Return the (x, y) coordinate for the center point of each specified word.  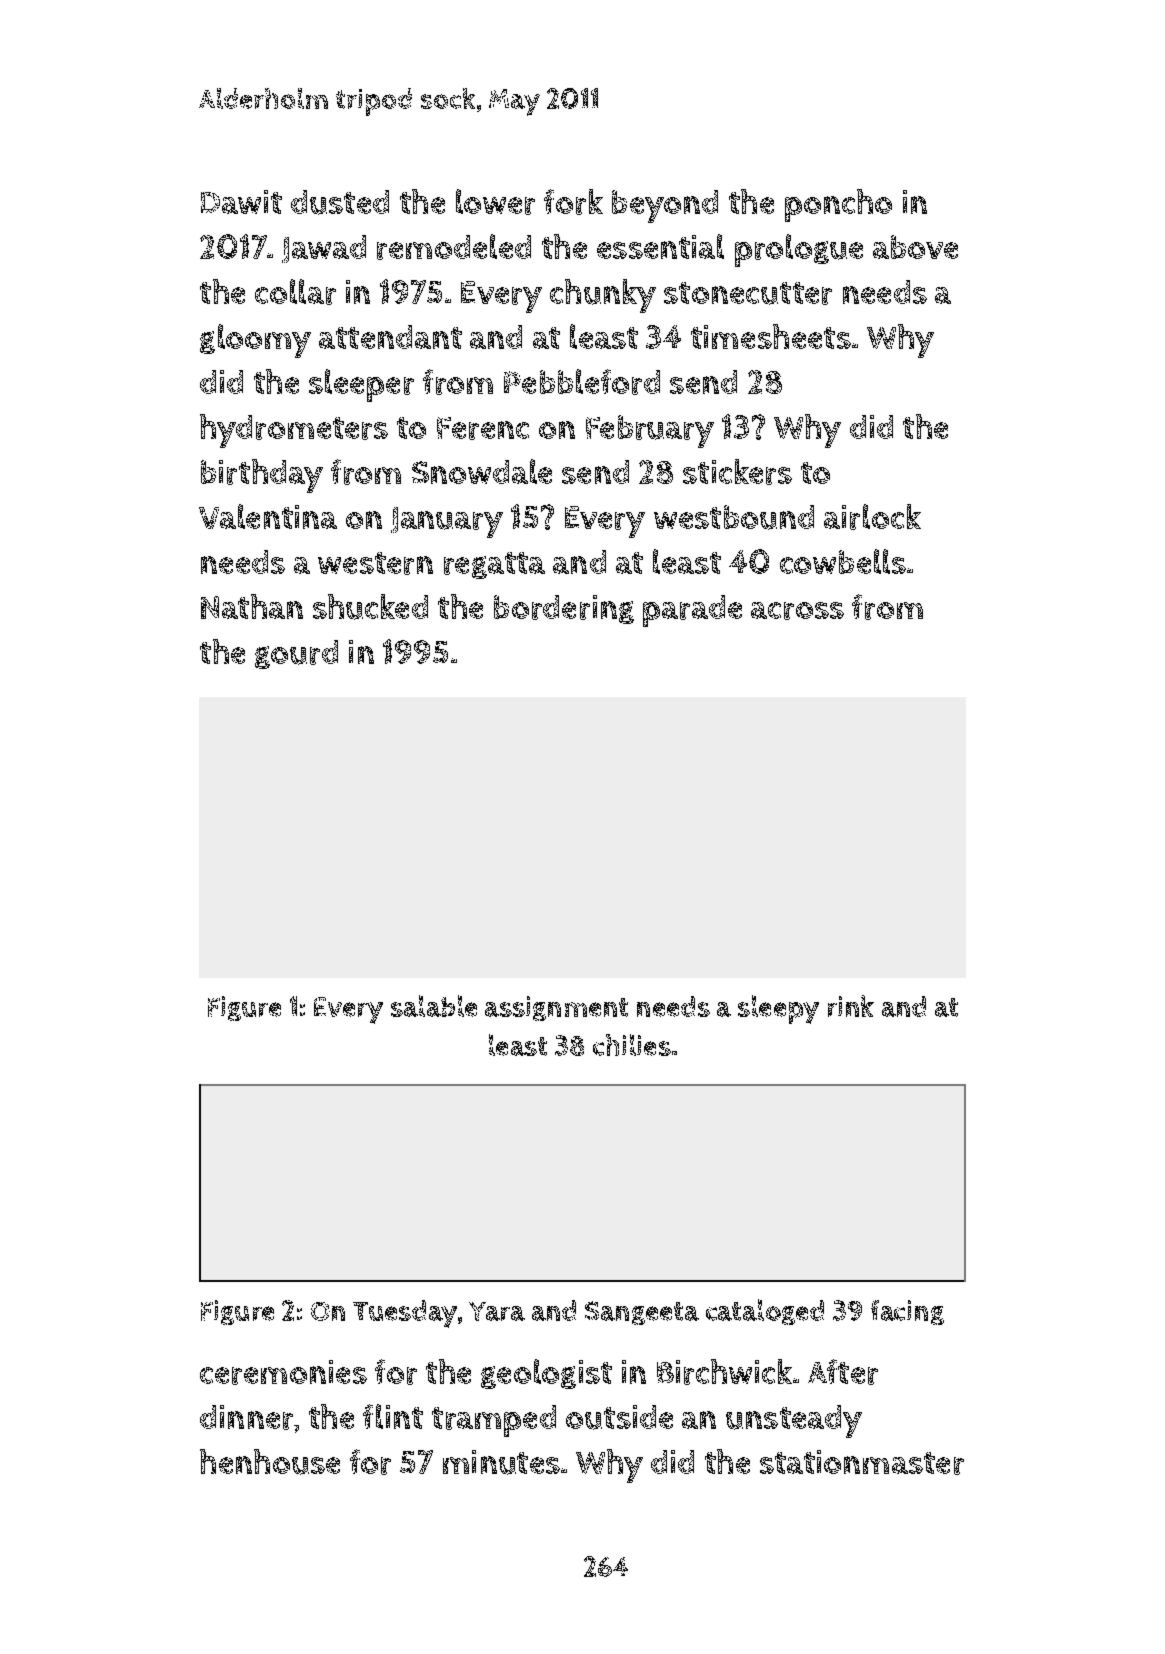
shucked (370, 607)
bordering (564, 609)
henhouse (270, 1462)
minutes (501, 1462)
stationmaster (862, 1462)
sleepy (778, 1009)
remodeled (454, 247)
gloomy (255, 341)
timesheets (771, 336)
